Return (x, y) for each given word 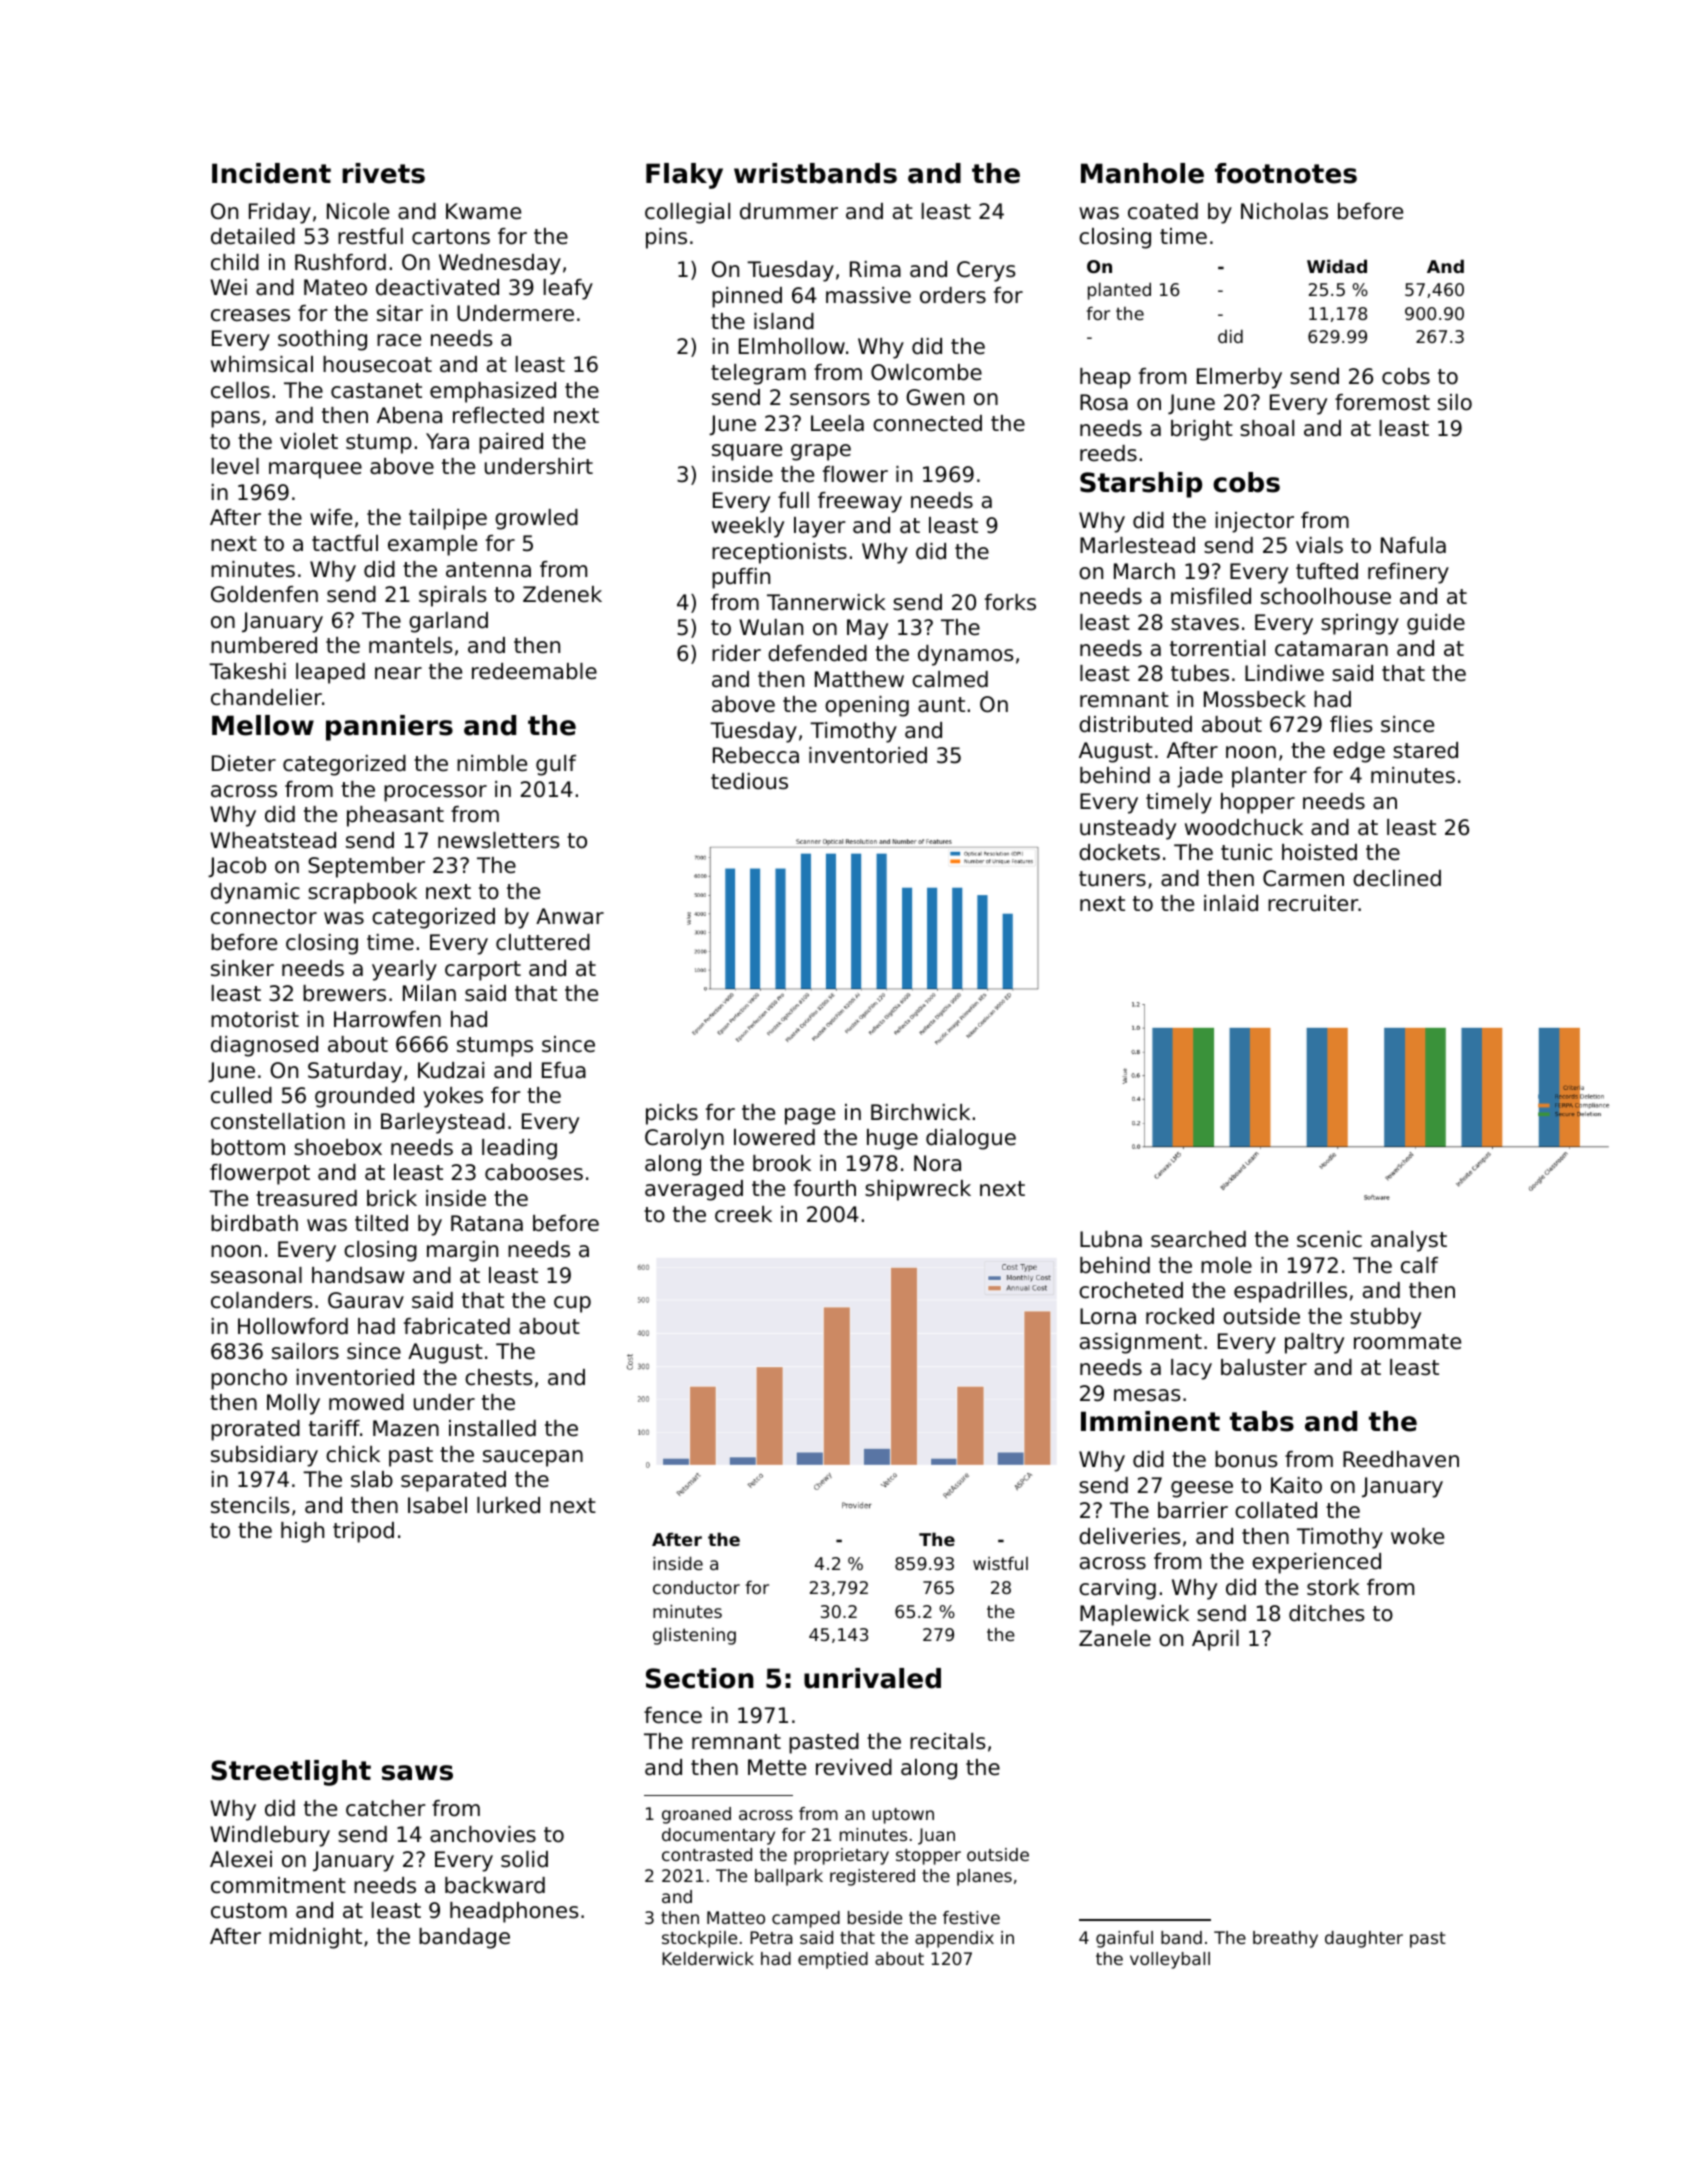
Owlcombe (926, 372)
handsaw (358, 1275)
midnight (315, 1938)
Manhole (1142, 173)
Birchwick (920, 1112)
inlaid (1231, 903)
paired (511, 443)
